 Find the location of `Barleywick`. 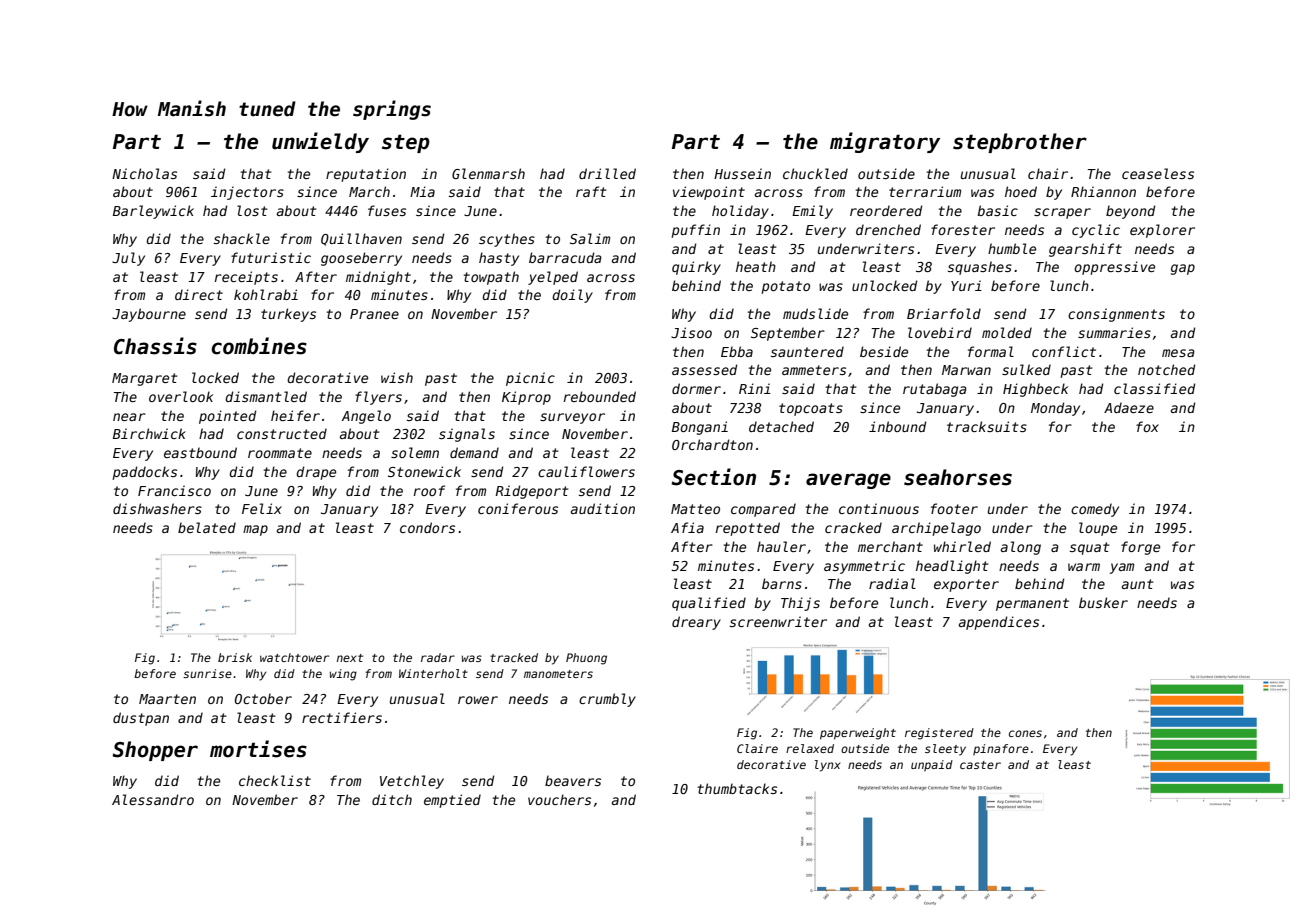

Barleywick is located at coordinates (153, 212).
